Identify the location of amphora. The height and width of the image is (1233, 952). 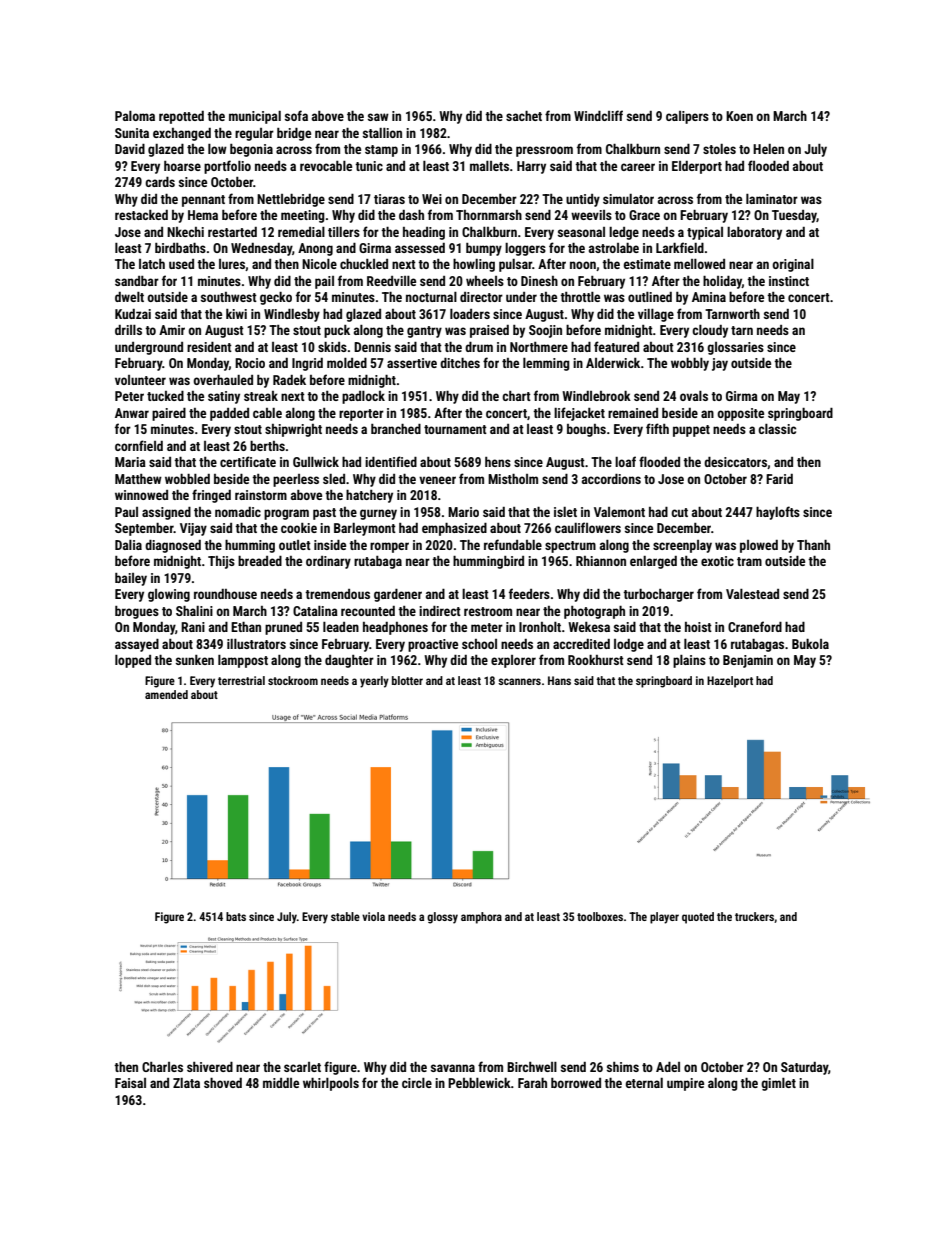
(481, 918).
